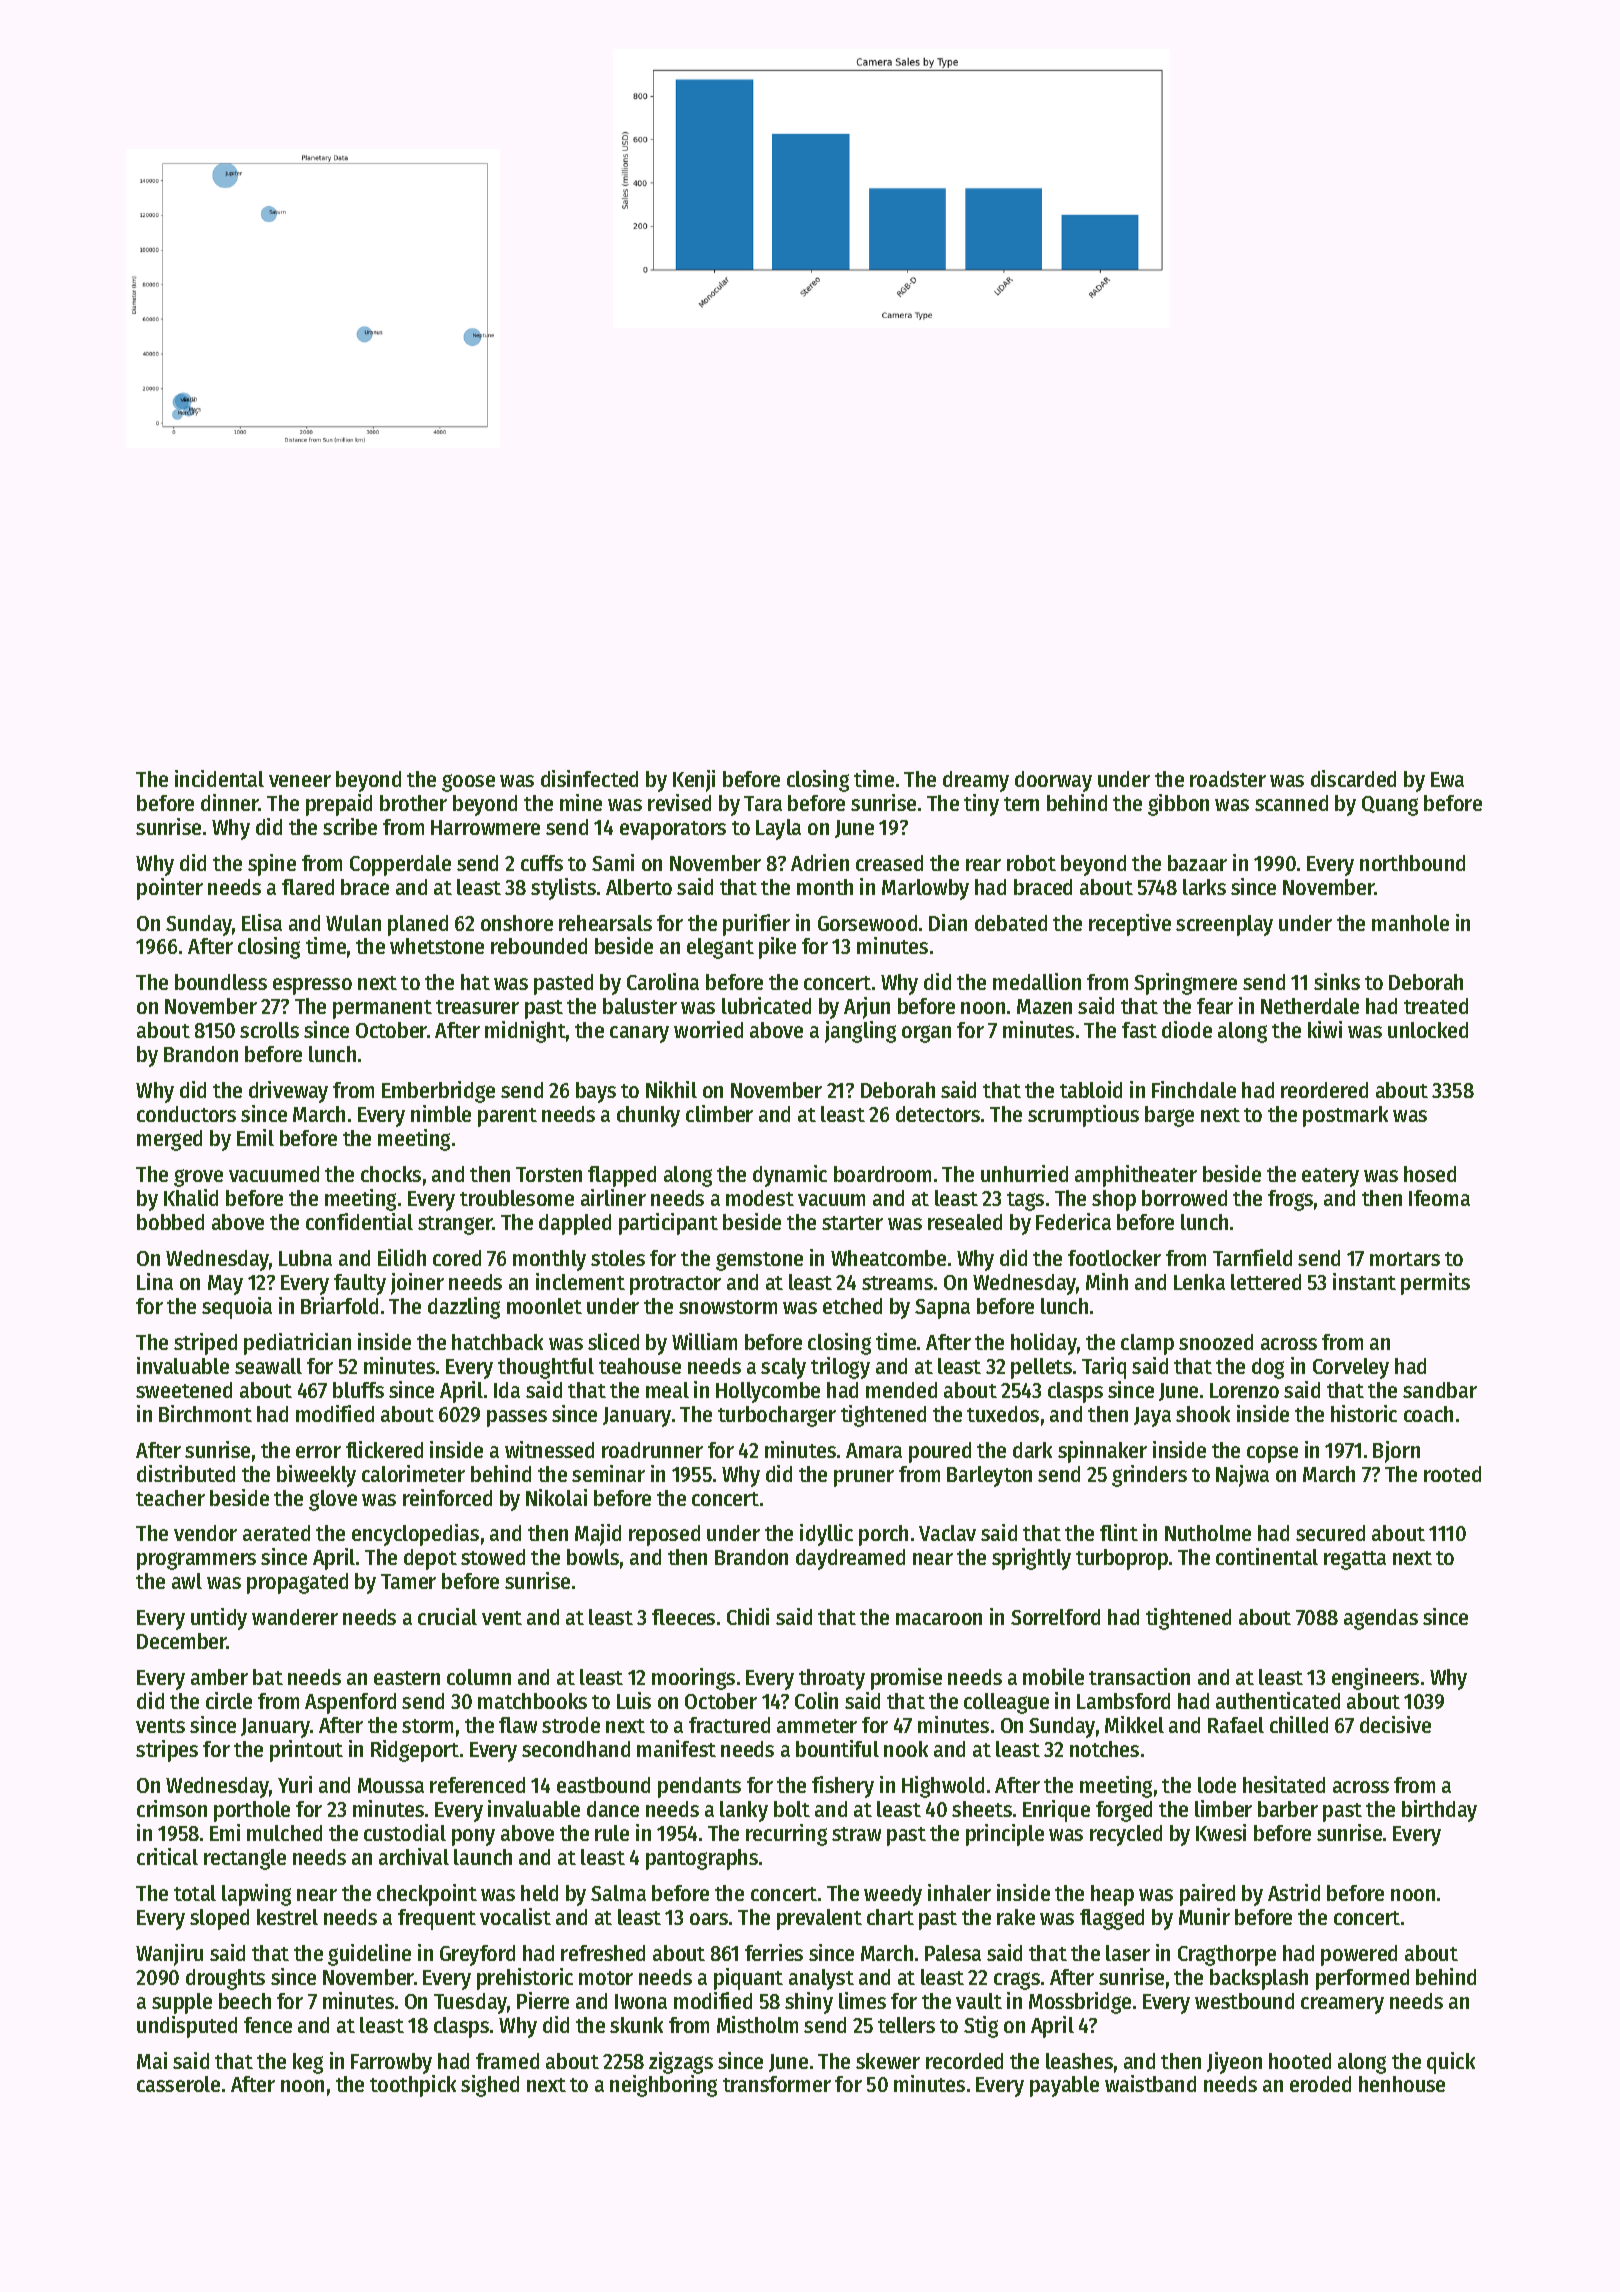  What do you see at coordinates (1228, 779) in the page?
I see `roadster` at bounding box center [1228, 779].
